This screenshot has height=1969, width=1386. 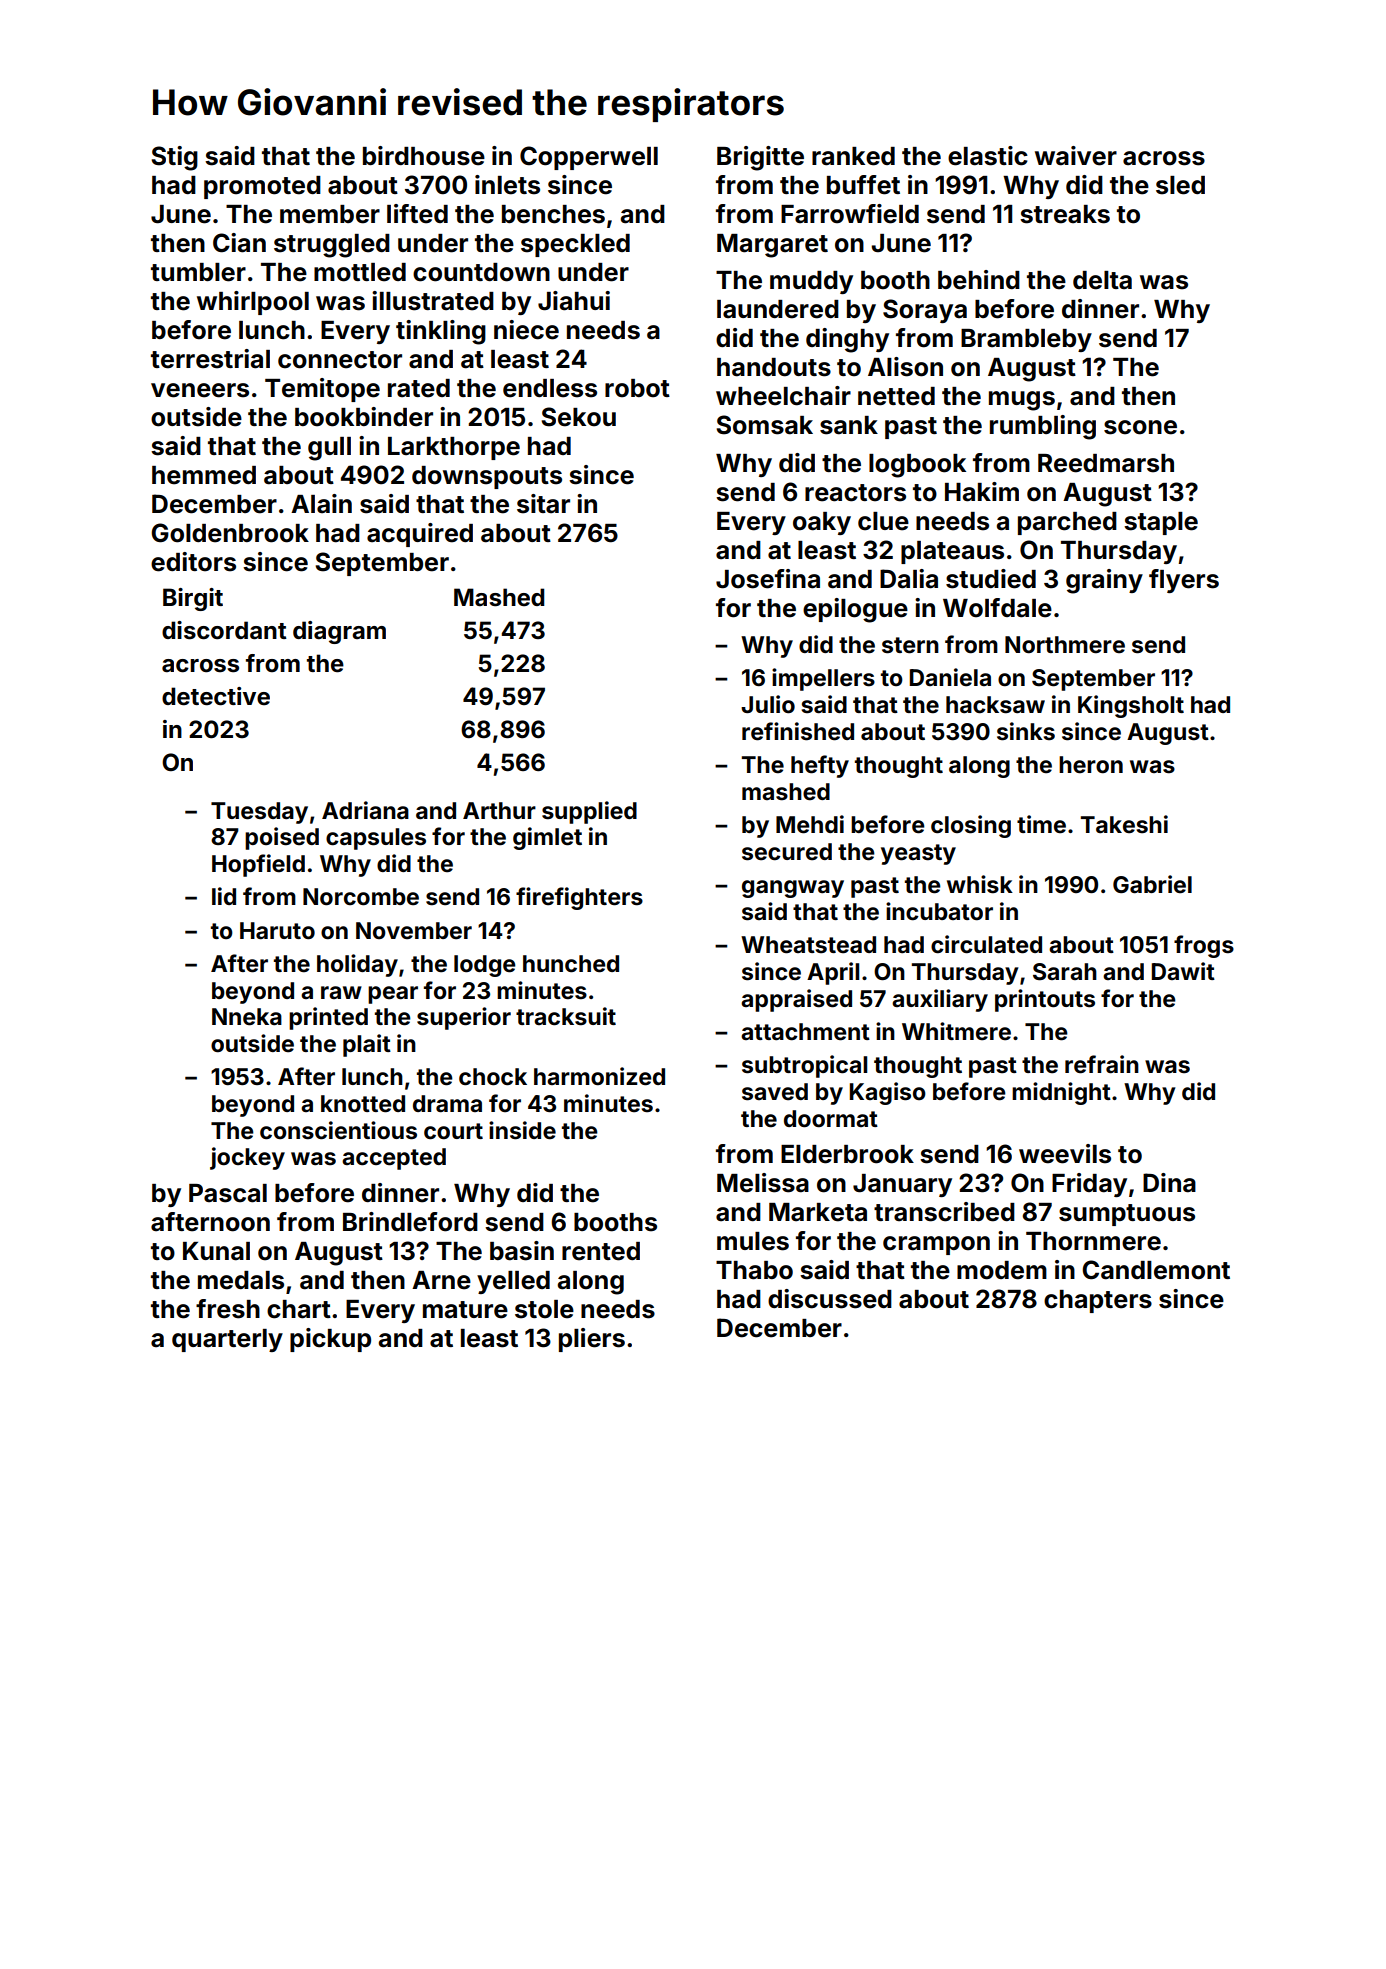 I want to click on gull, so click(x=329, y=449).
